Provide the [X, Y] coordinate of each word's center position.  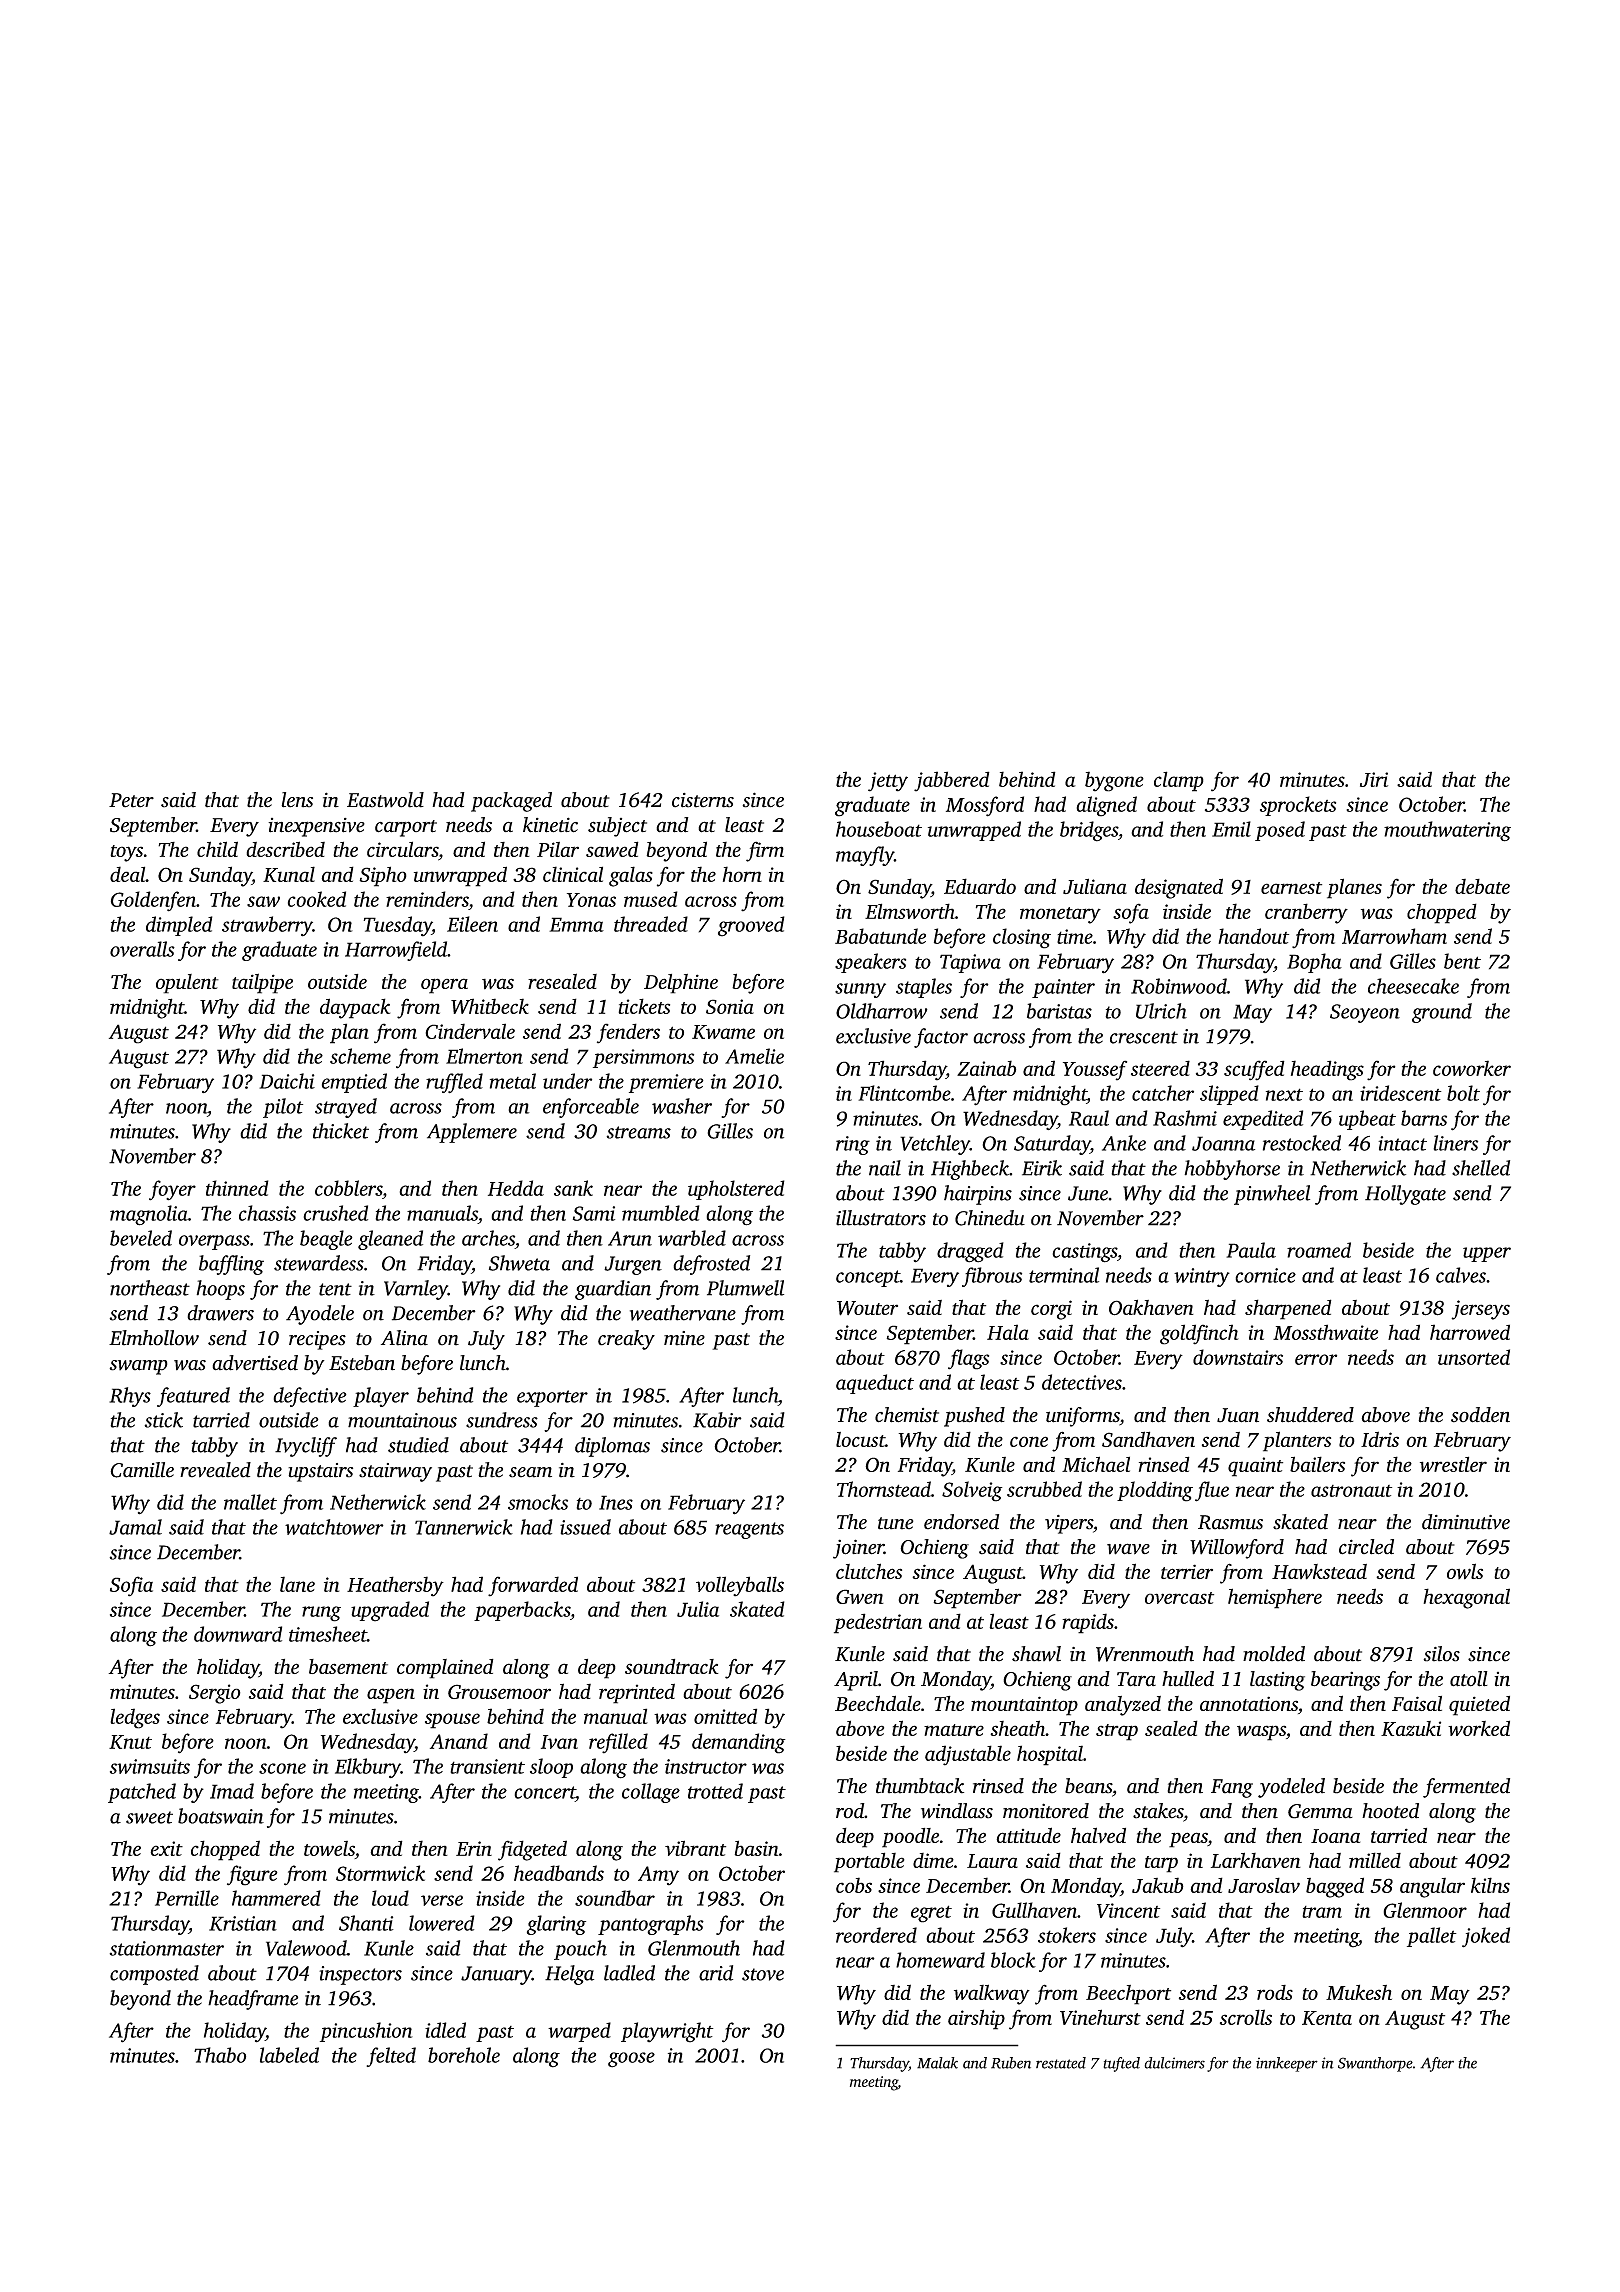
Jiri [1374, 779]
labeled [289, 2055]
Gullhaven [1034, 1910]
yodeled [1291, 1788]
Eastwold [385, 800]
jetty [888, 782]
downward [238, 1634]
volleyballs [740, 1586]
